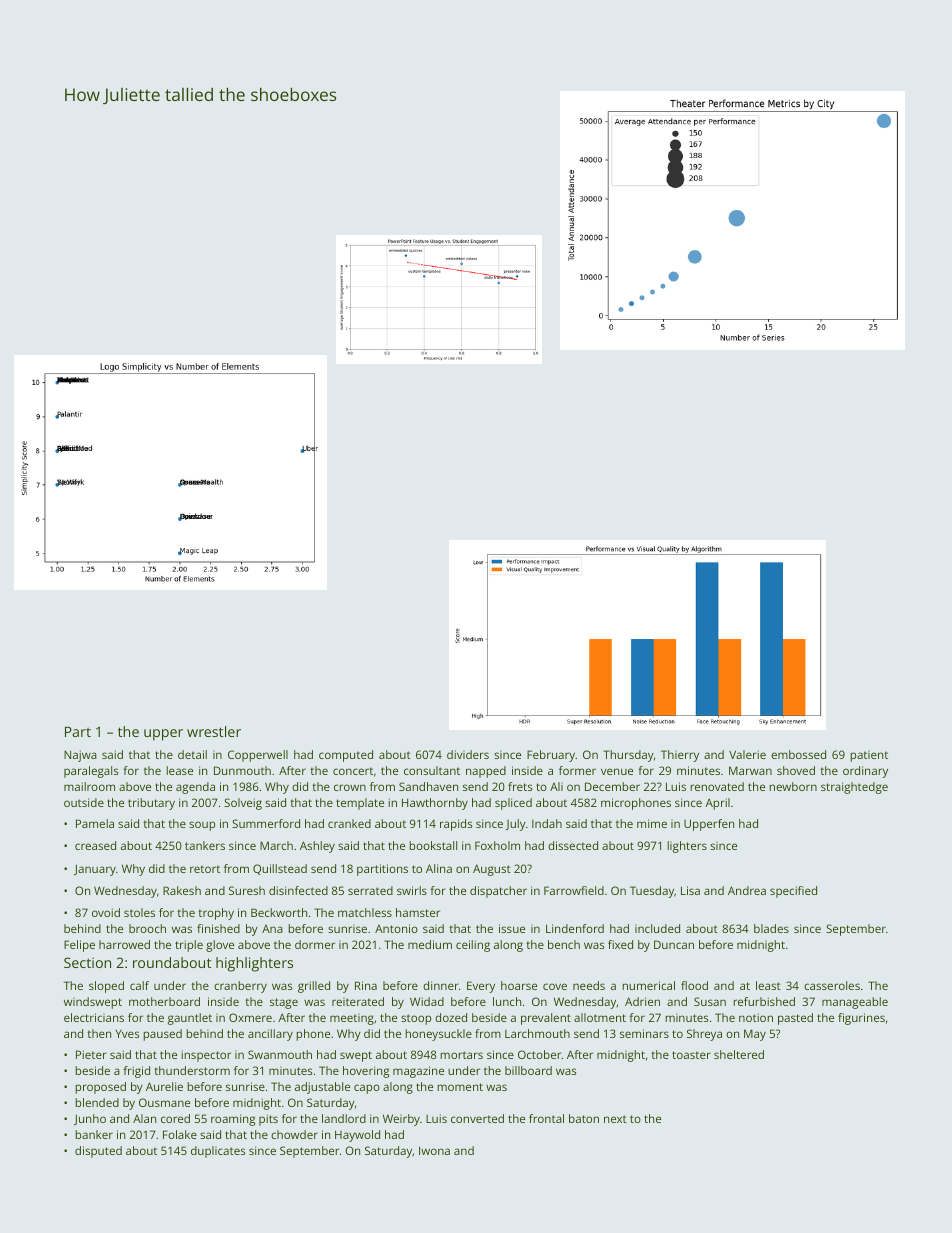 Image resolution: width=952 pixels, height=1233 pixels. I want to click on Weirby, so click(401, 1120).
